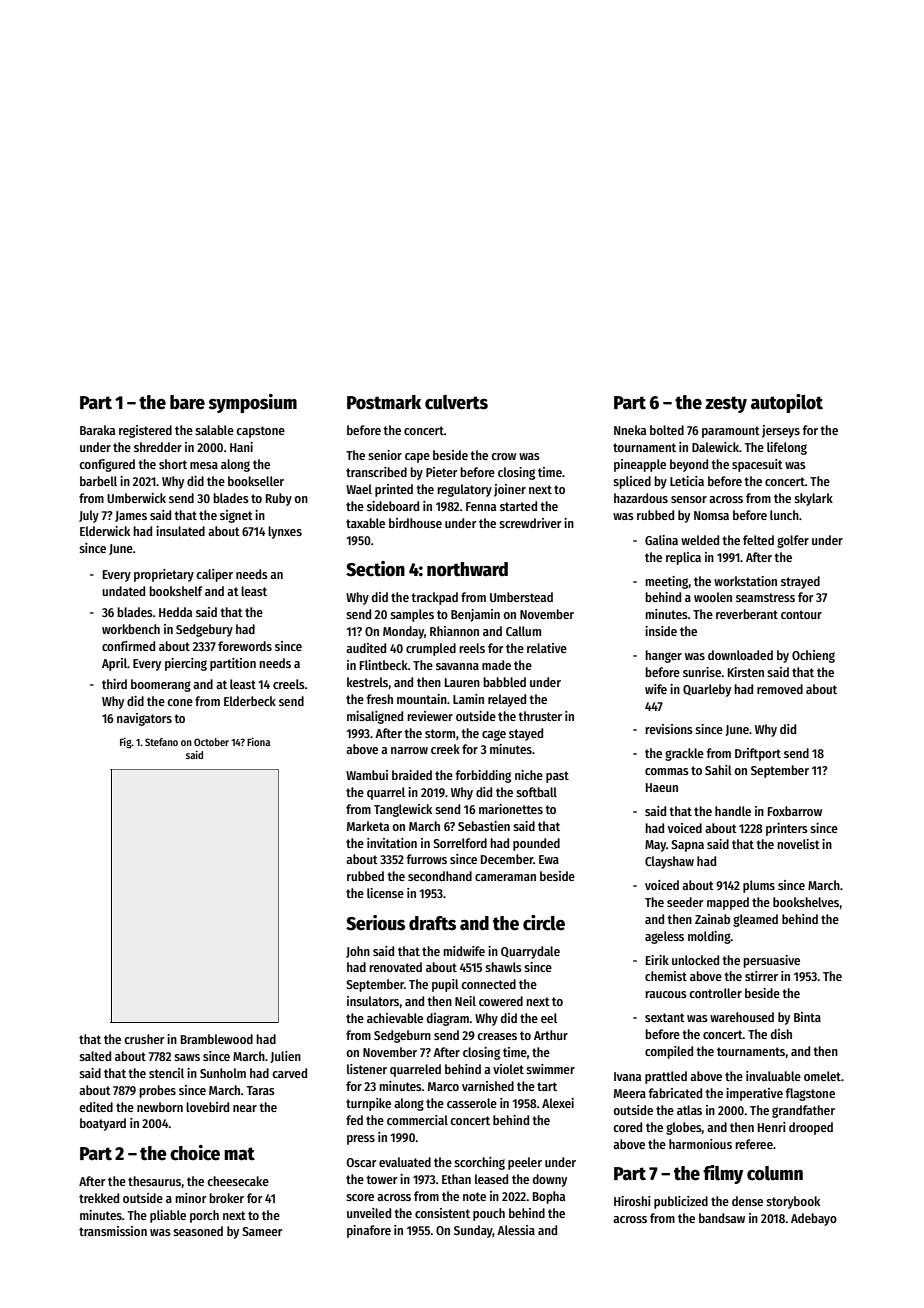 The height and width of the screenshot is (1308, 924). Describe the element at coordinates (787, 403) in the screenshot. I see `autopilot` at that location.
